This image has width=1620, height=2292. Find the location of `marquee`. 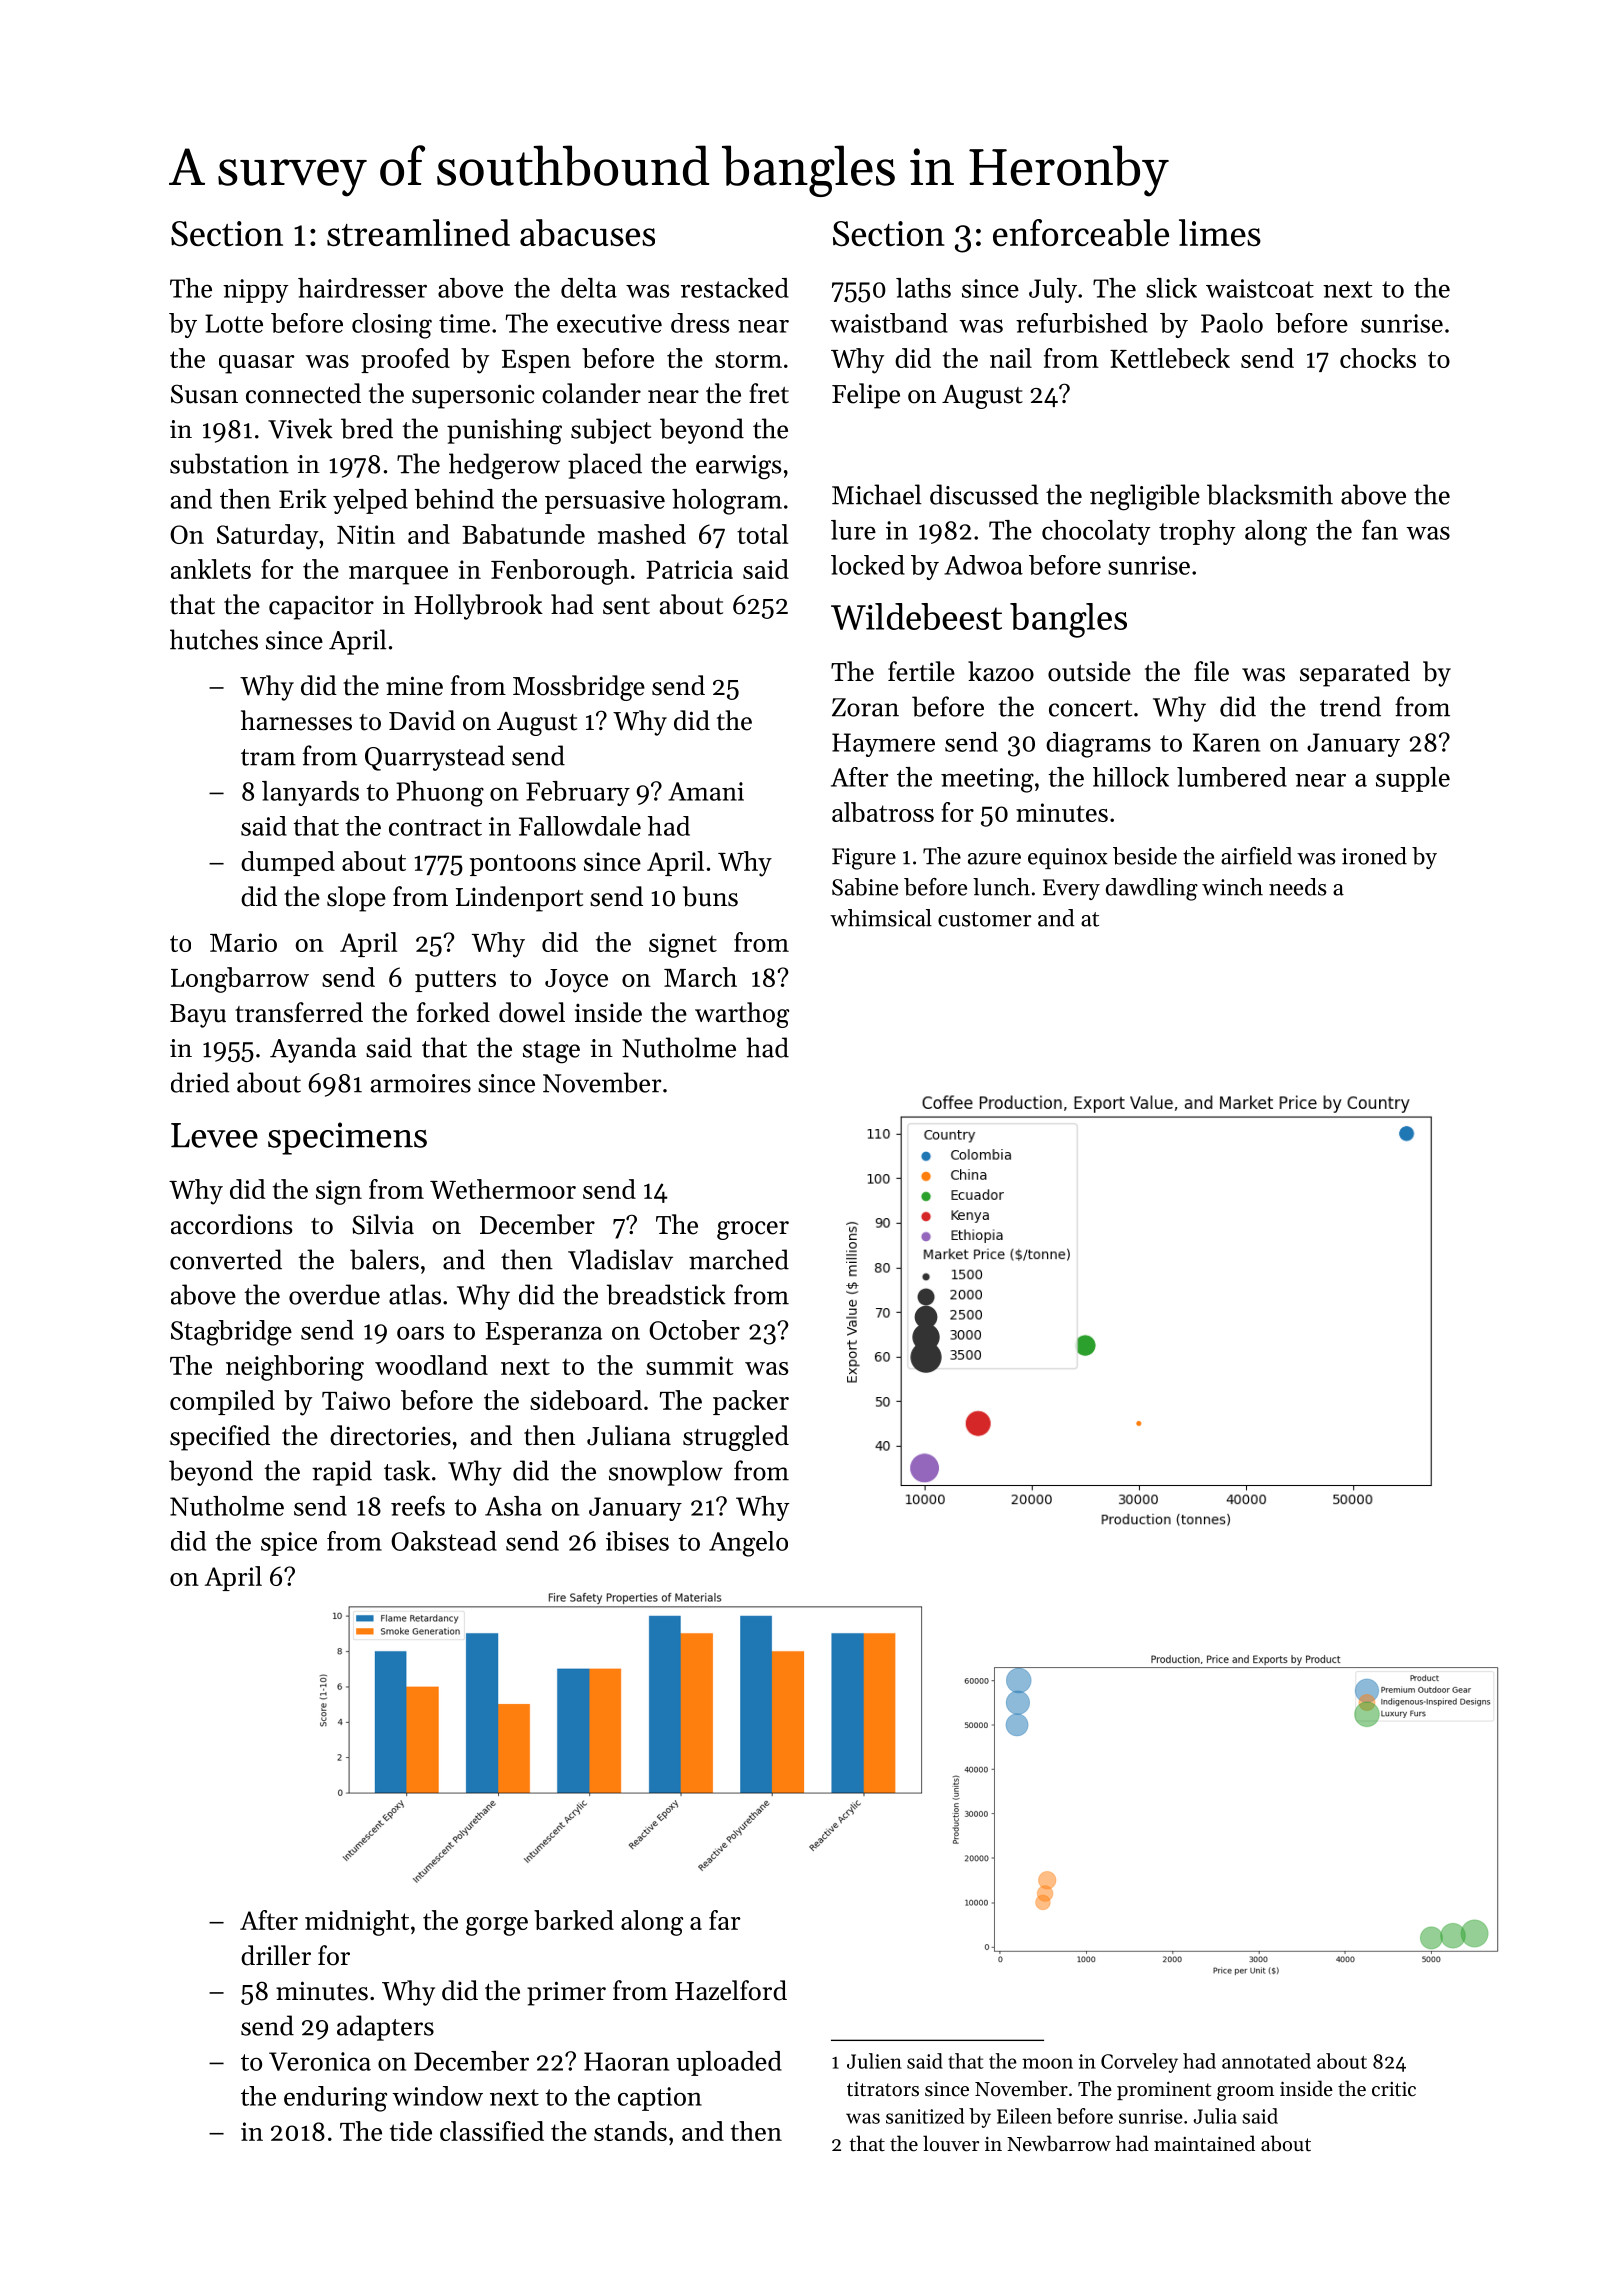

marquee is located at coordinates (398, 575).
